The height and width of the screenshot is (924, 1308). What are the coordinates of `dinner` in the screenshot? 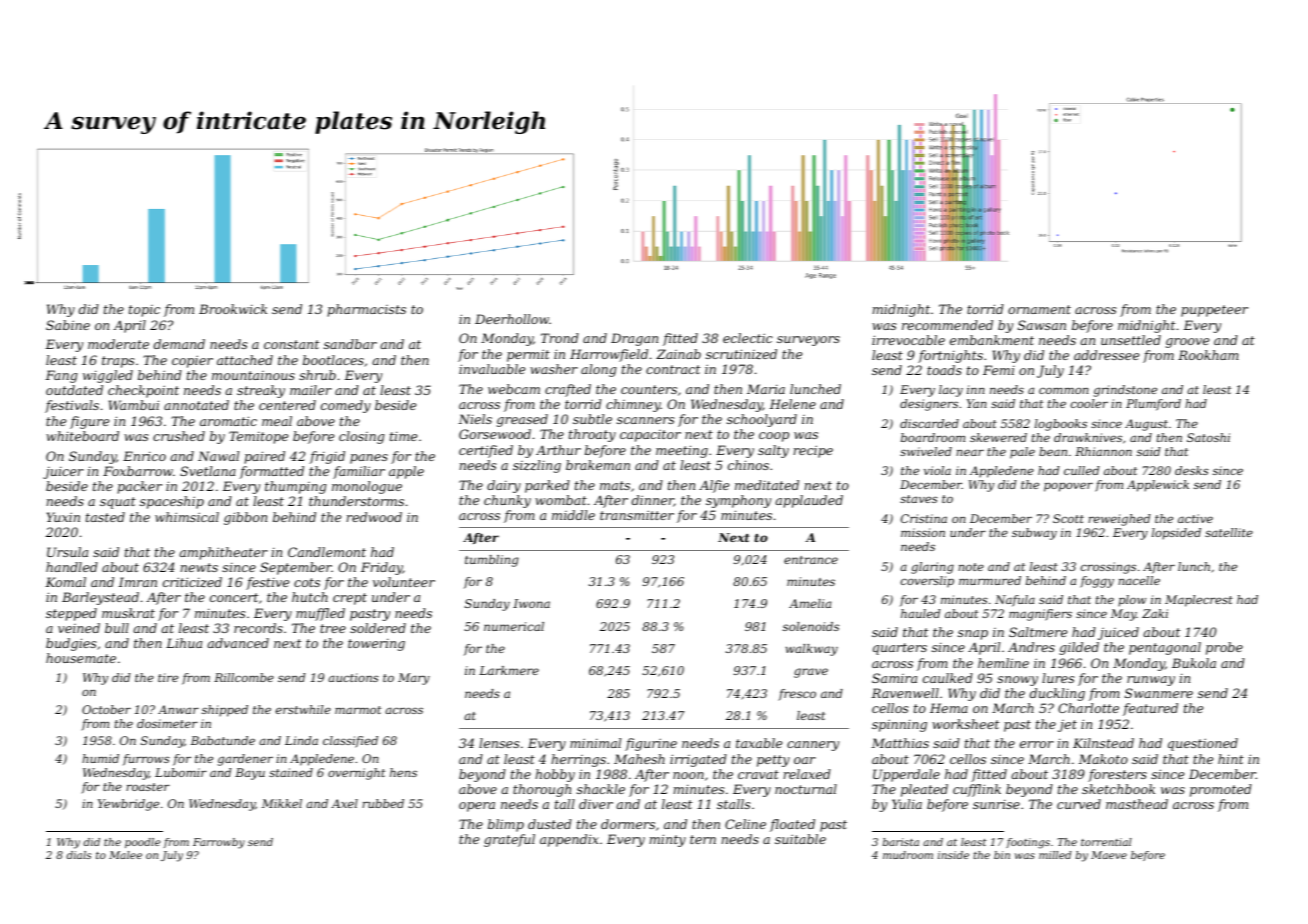 It's located at (653, 501).
